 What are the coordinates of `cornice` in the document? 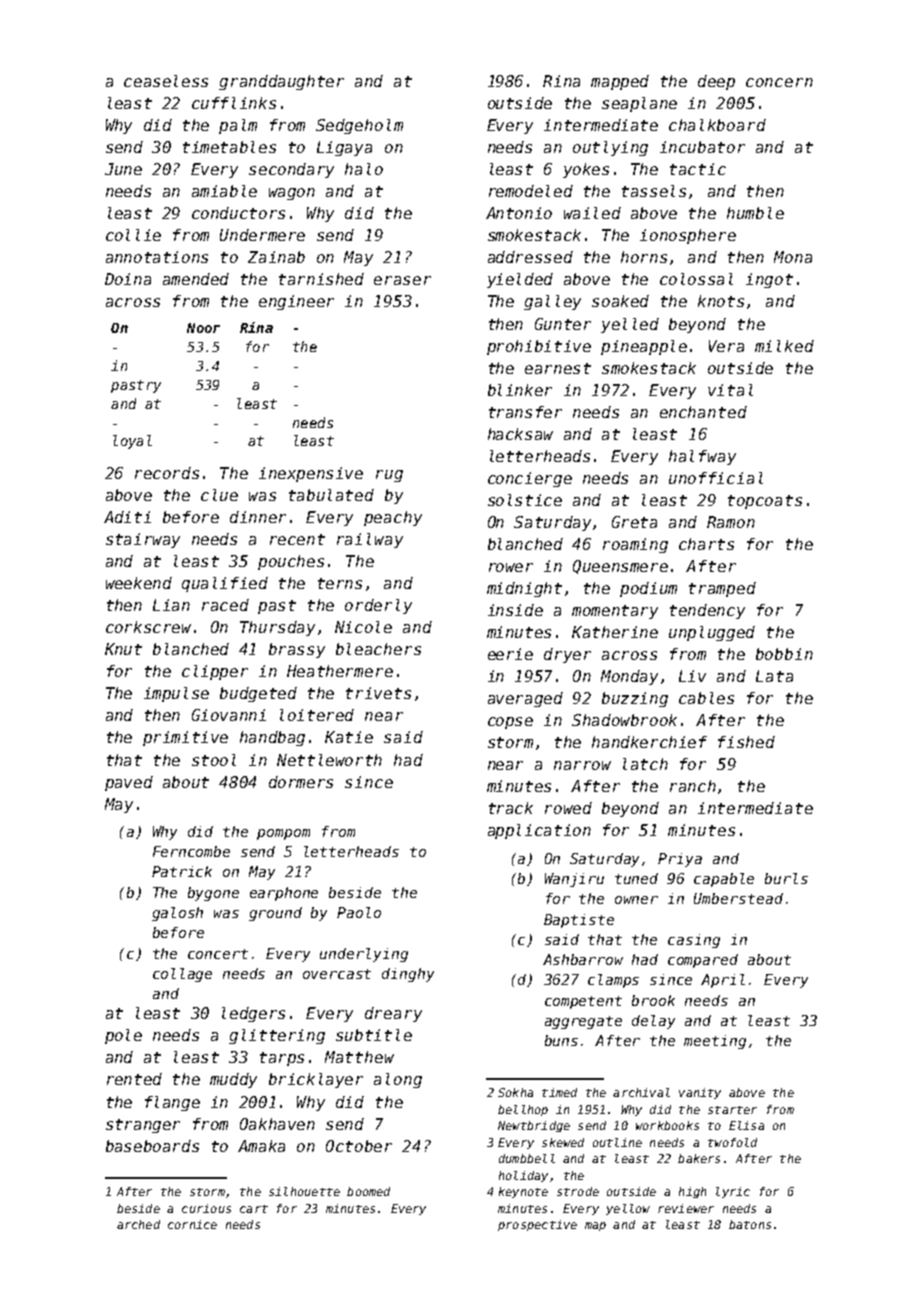 It's located at (192, 1224).
